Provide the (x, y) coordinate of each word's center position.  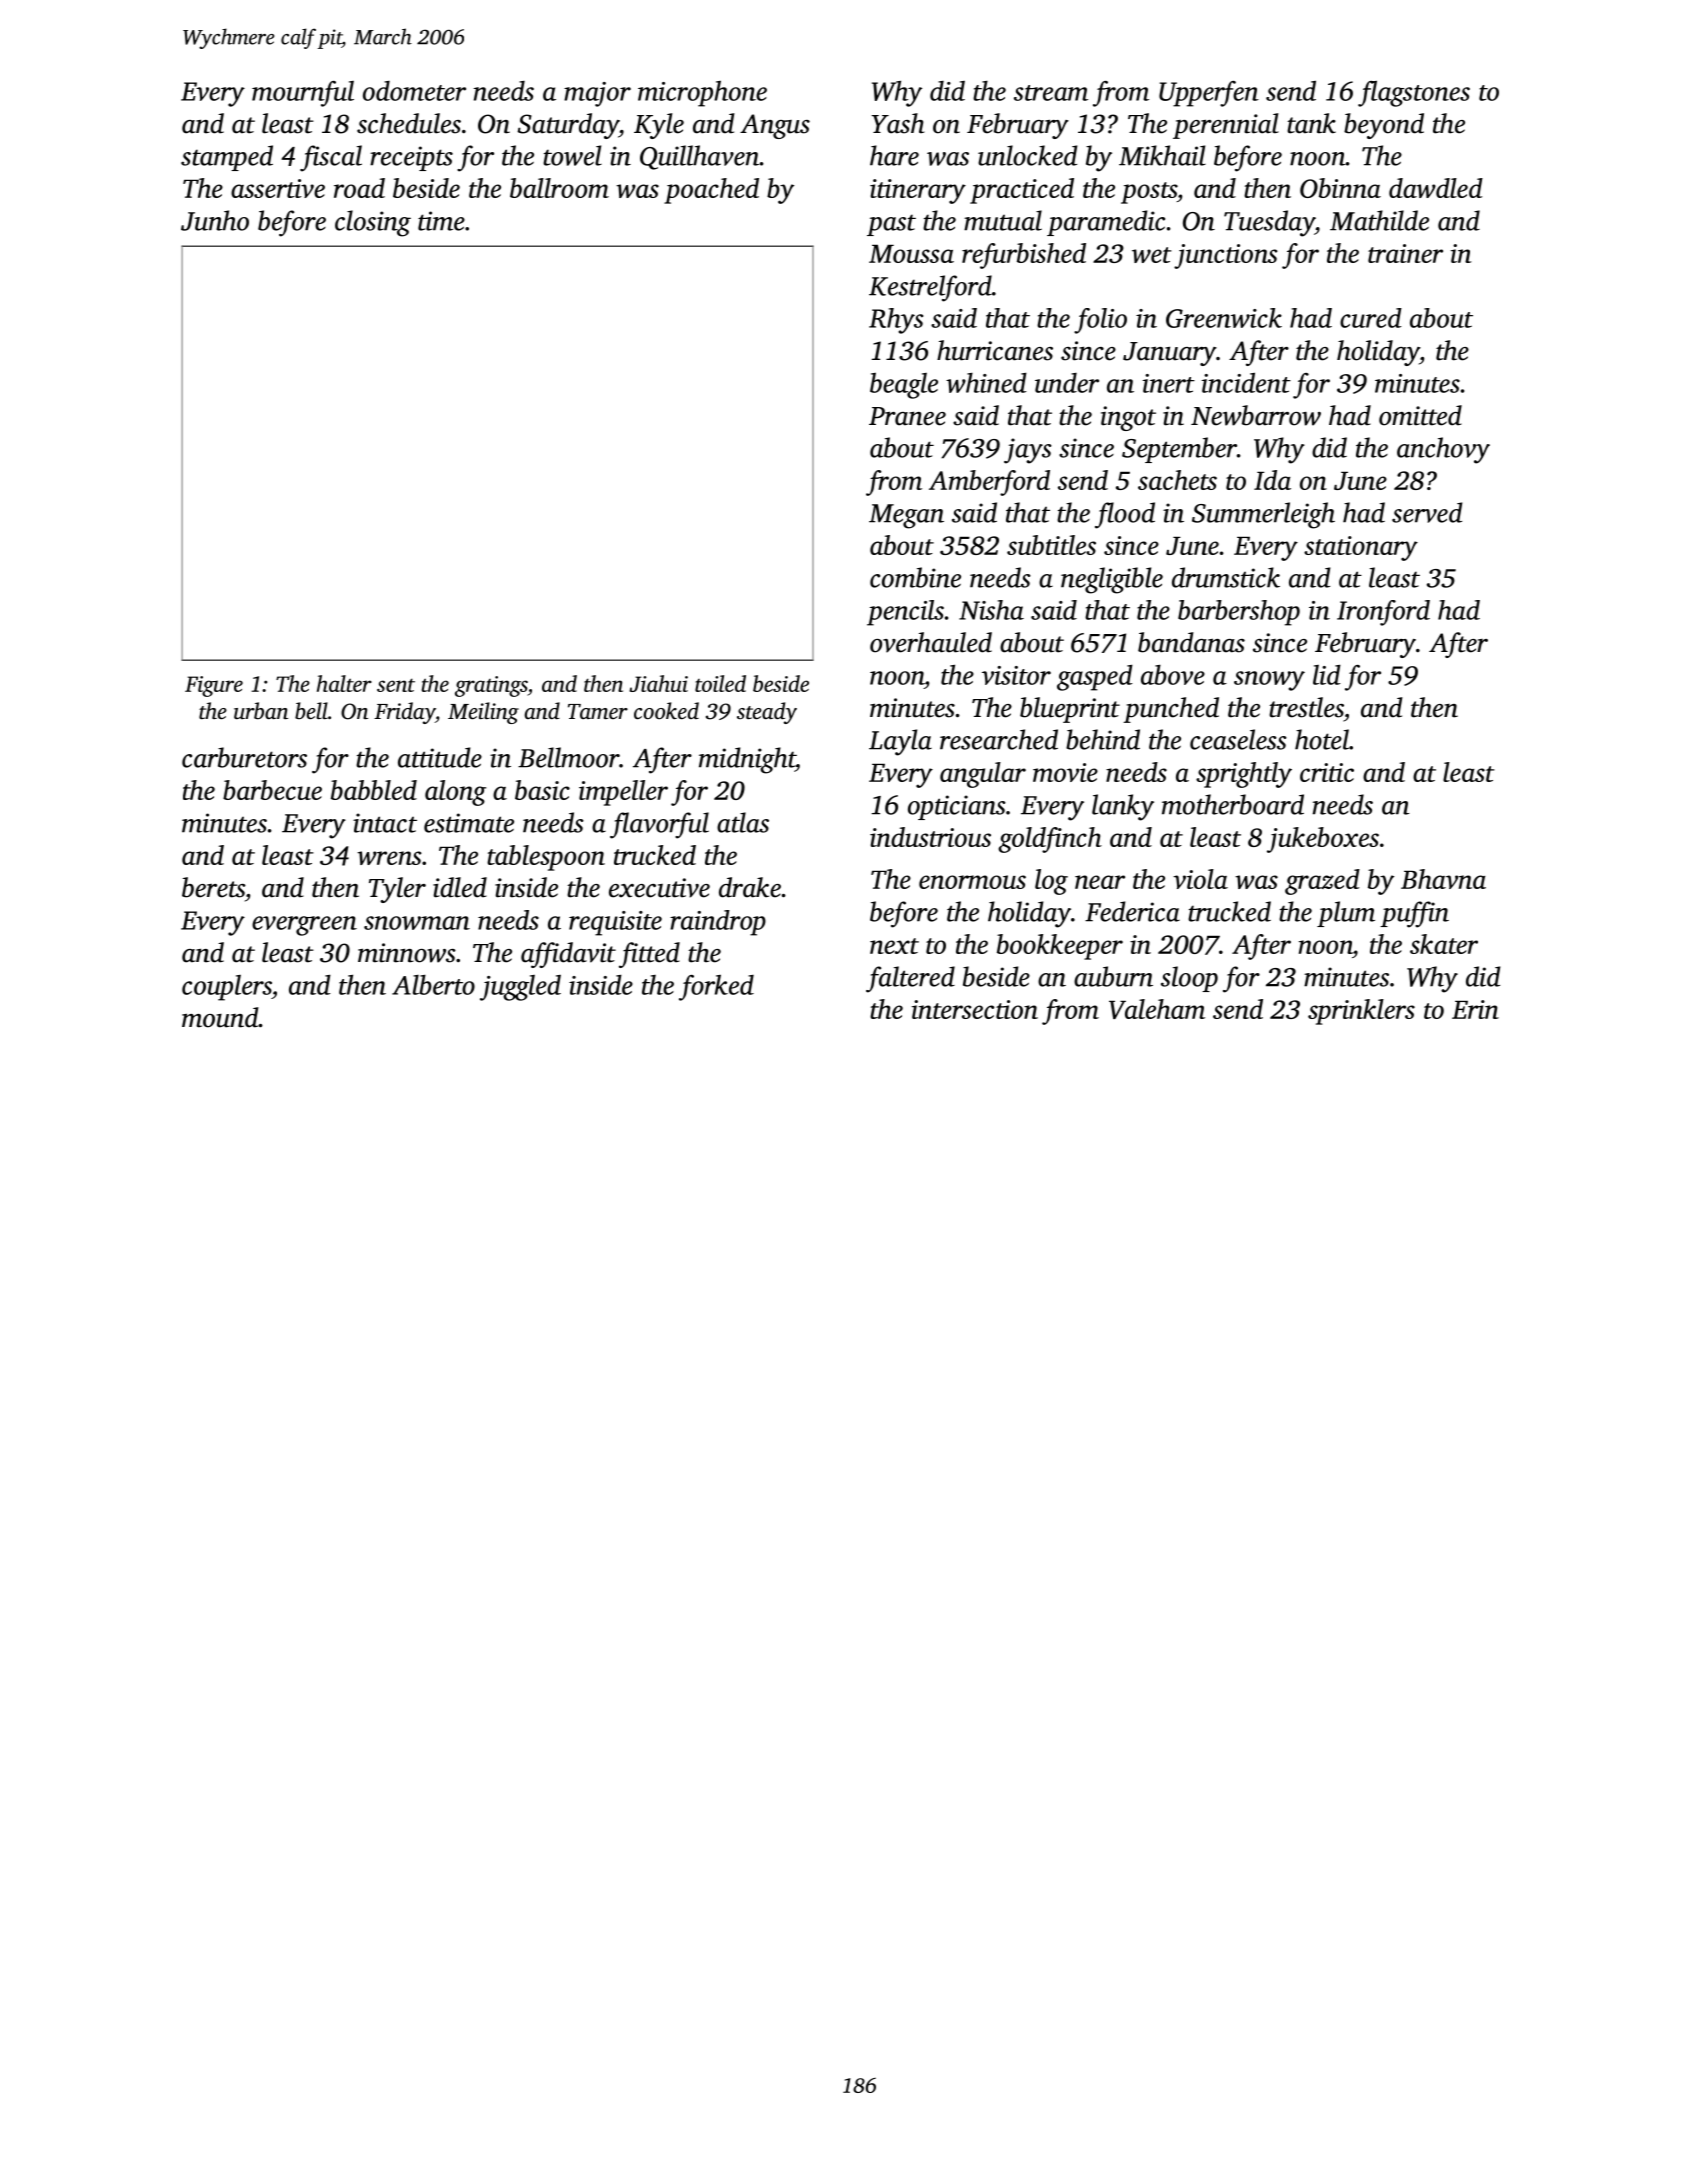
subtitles (1051, 545)
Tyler (397, 890)
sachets (1177, 480)
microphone (702, 93)
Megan (906, 516)
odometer (414, 91)
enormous (972, 882)
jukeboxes (1323, 840)
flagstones (1414, 94)
